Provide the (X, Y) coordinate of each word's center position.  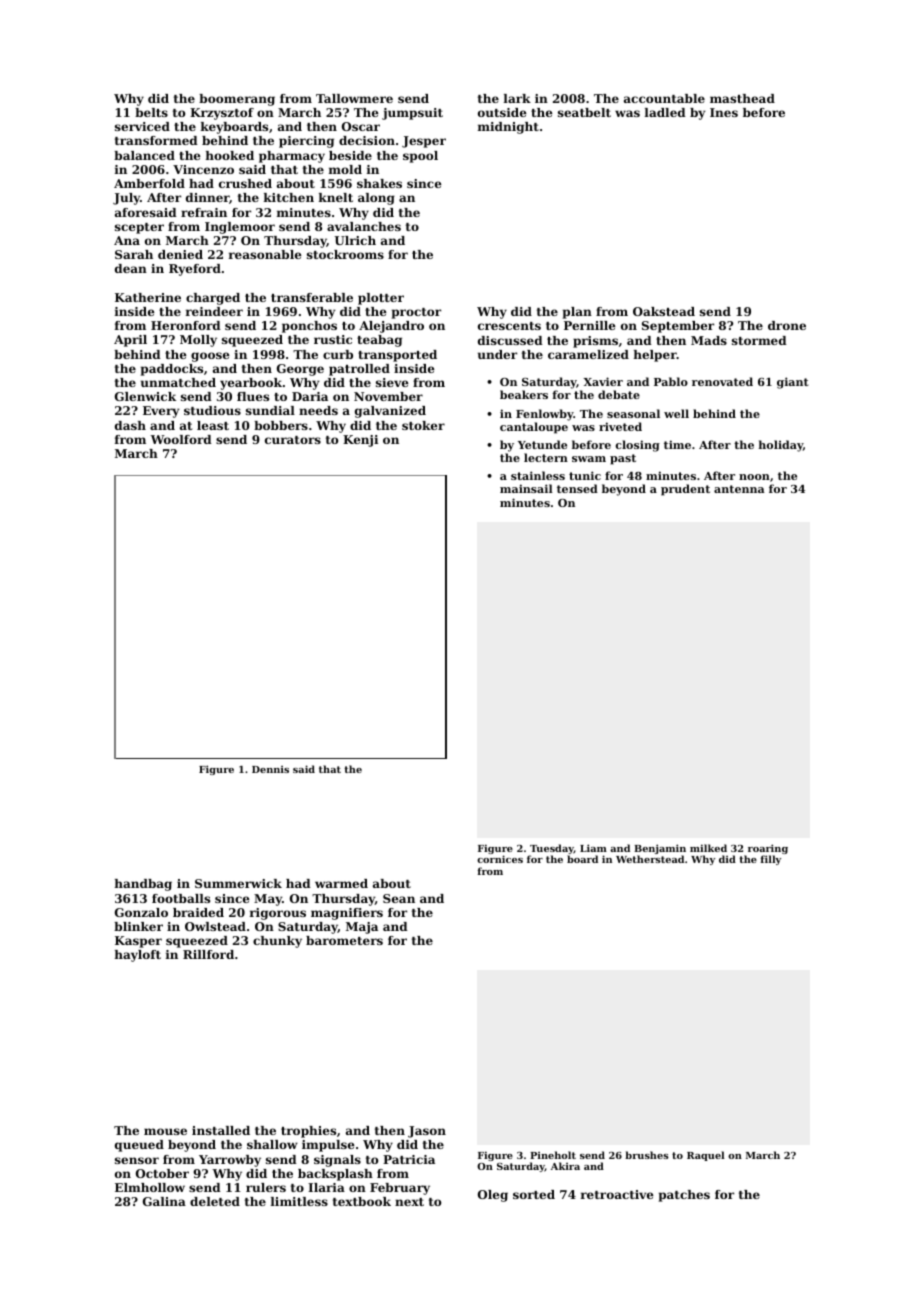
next (409, 1202)
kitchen (289, 197)
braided (198, 912)
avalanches (364, 226)
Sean (399, 898)
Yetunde (542, 444)
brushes (647, 1155)
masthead (742, 98)
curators (293, 440)
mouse (165, 1131)
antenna (739, 489)
